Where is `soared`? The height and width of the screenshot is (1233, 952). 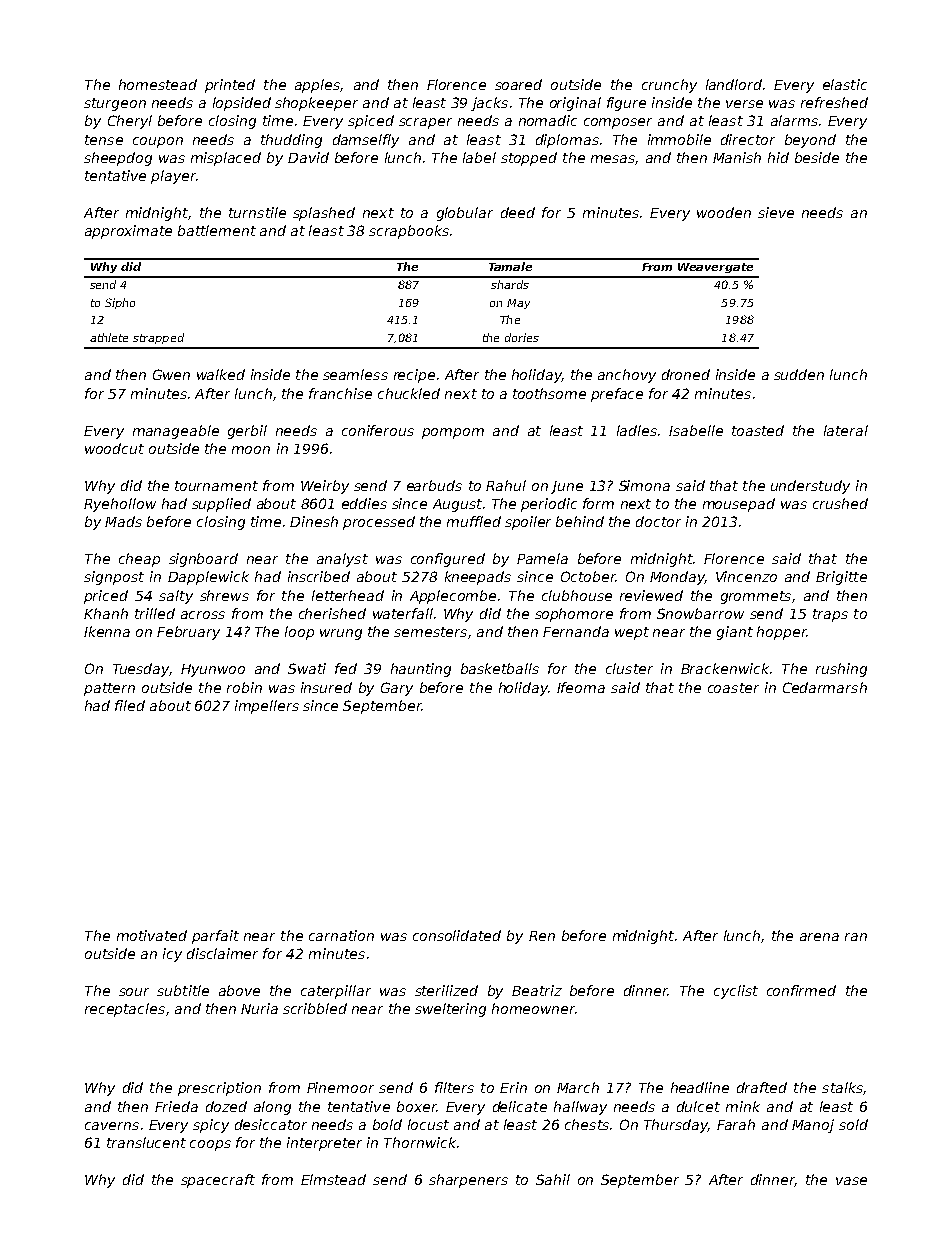 soared is located at coordinates (518, 84).
